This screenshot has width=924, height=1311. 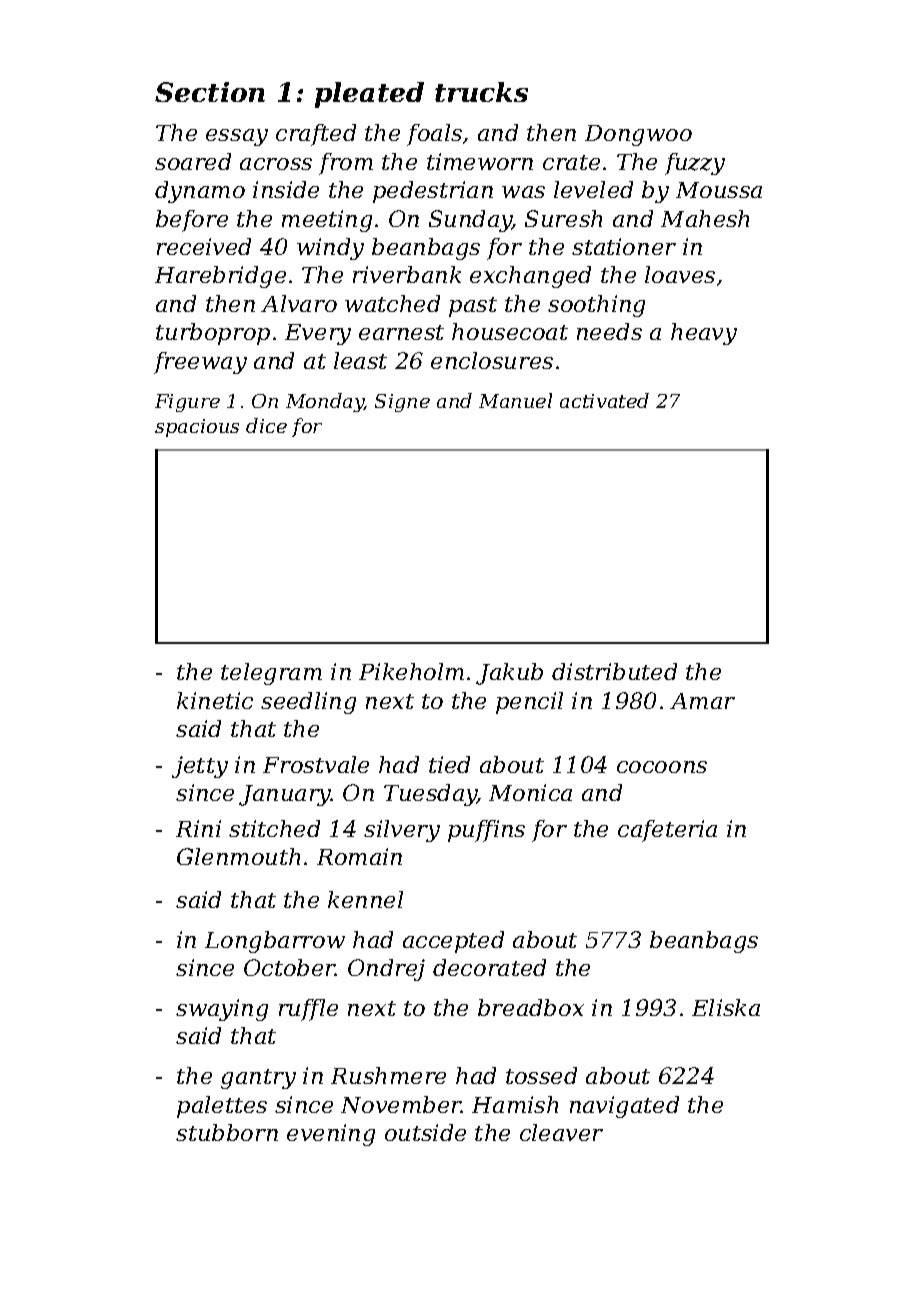 What do you see at coordinates (411, 671) in the screenshot?
I see `Pikeholm` at bounding box center [411, 671].
